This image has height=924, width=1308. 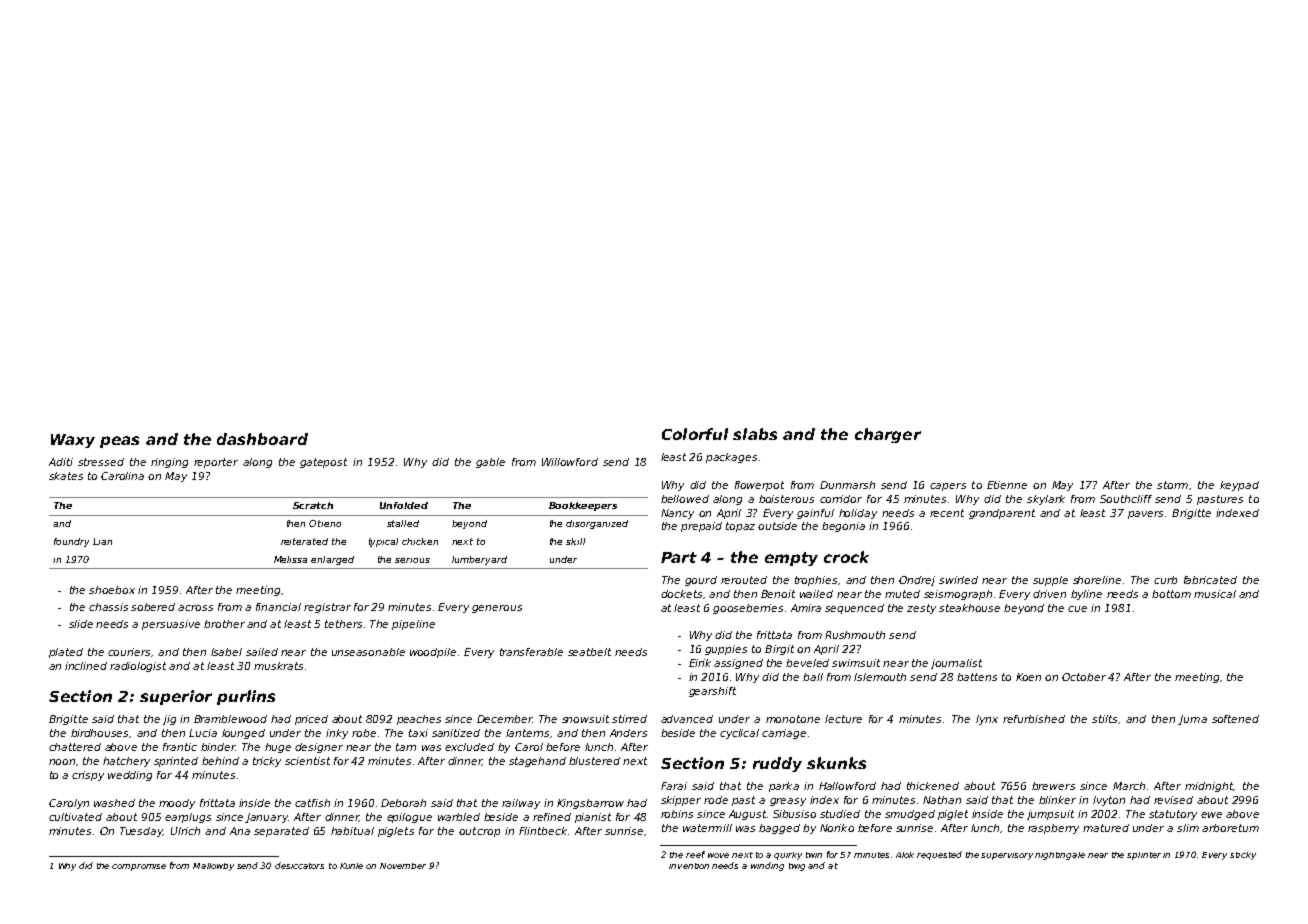 I want to click on shoebox, so click(x=112, y=590).
